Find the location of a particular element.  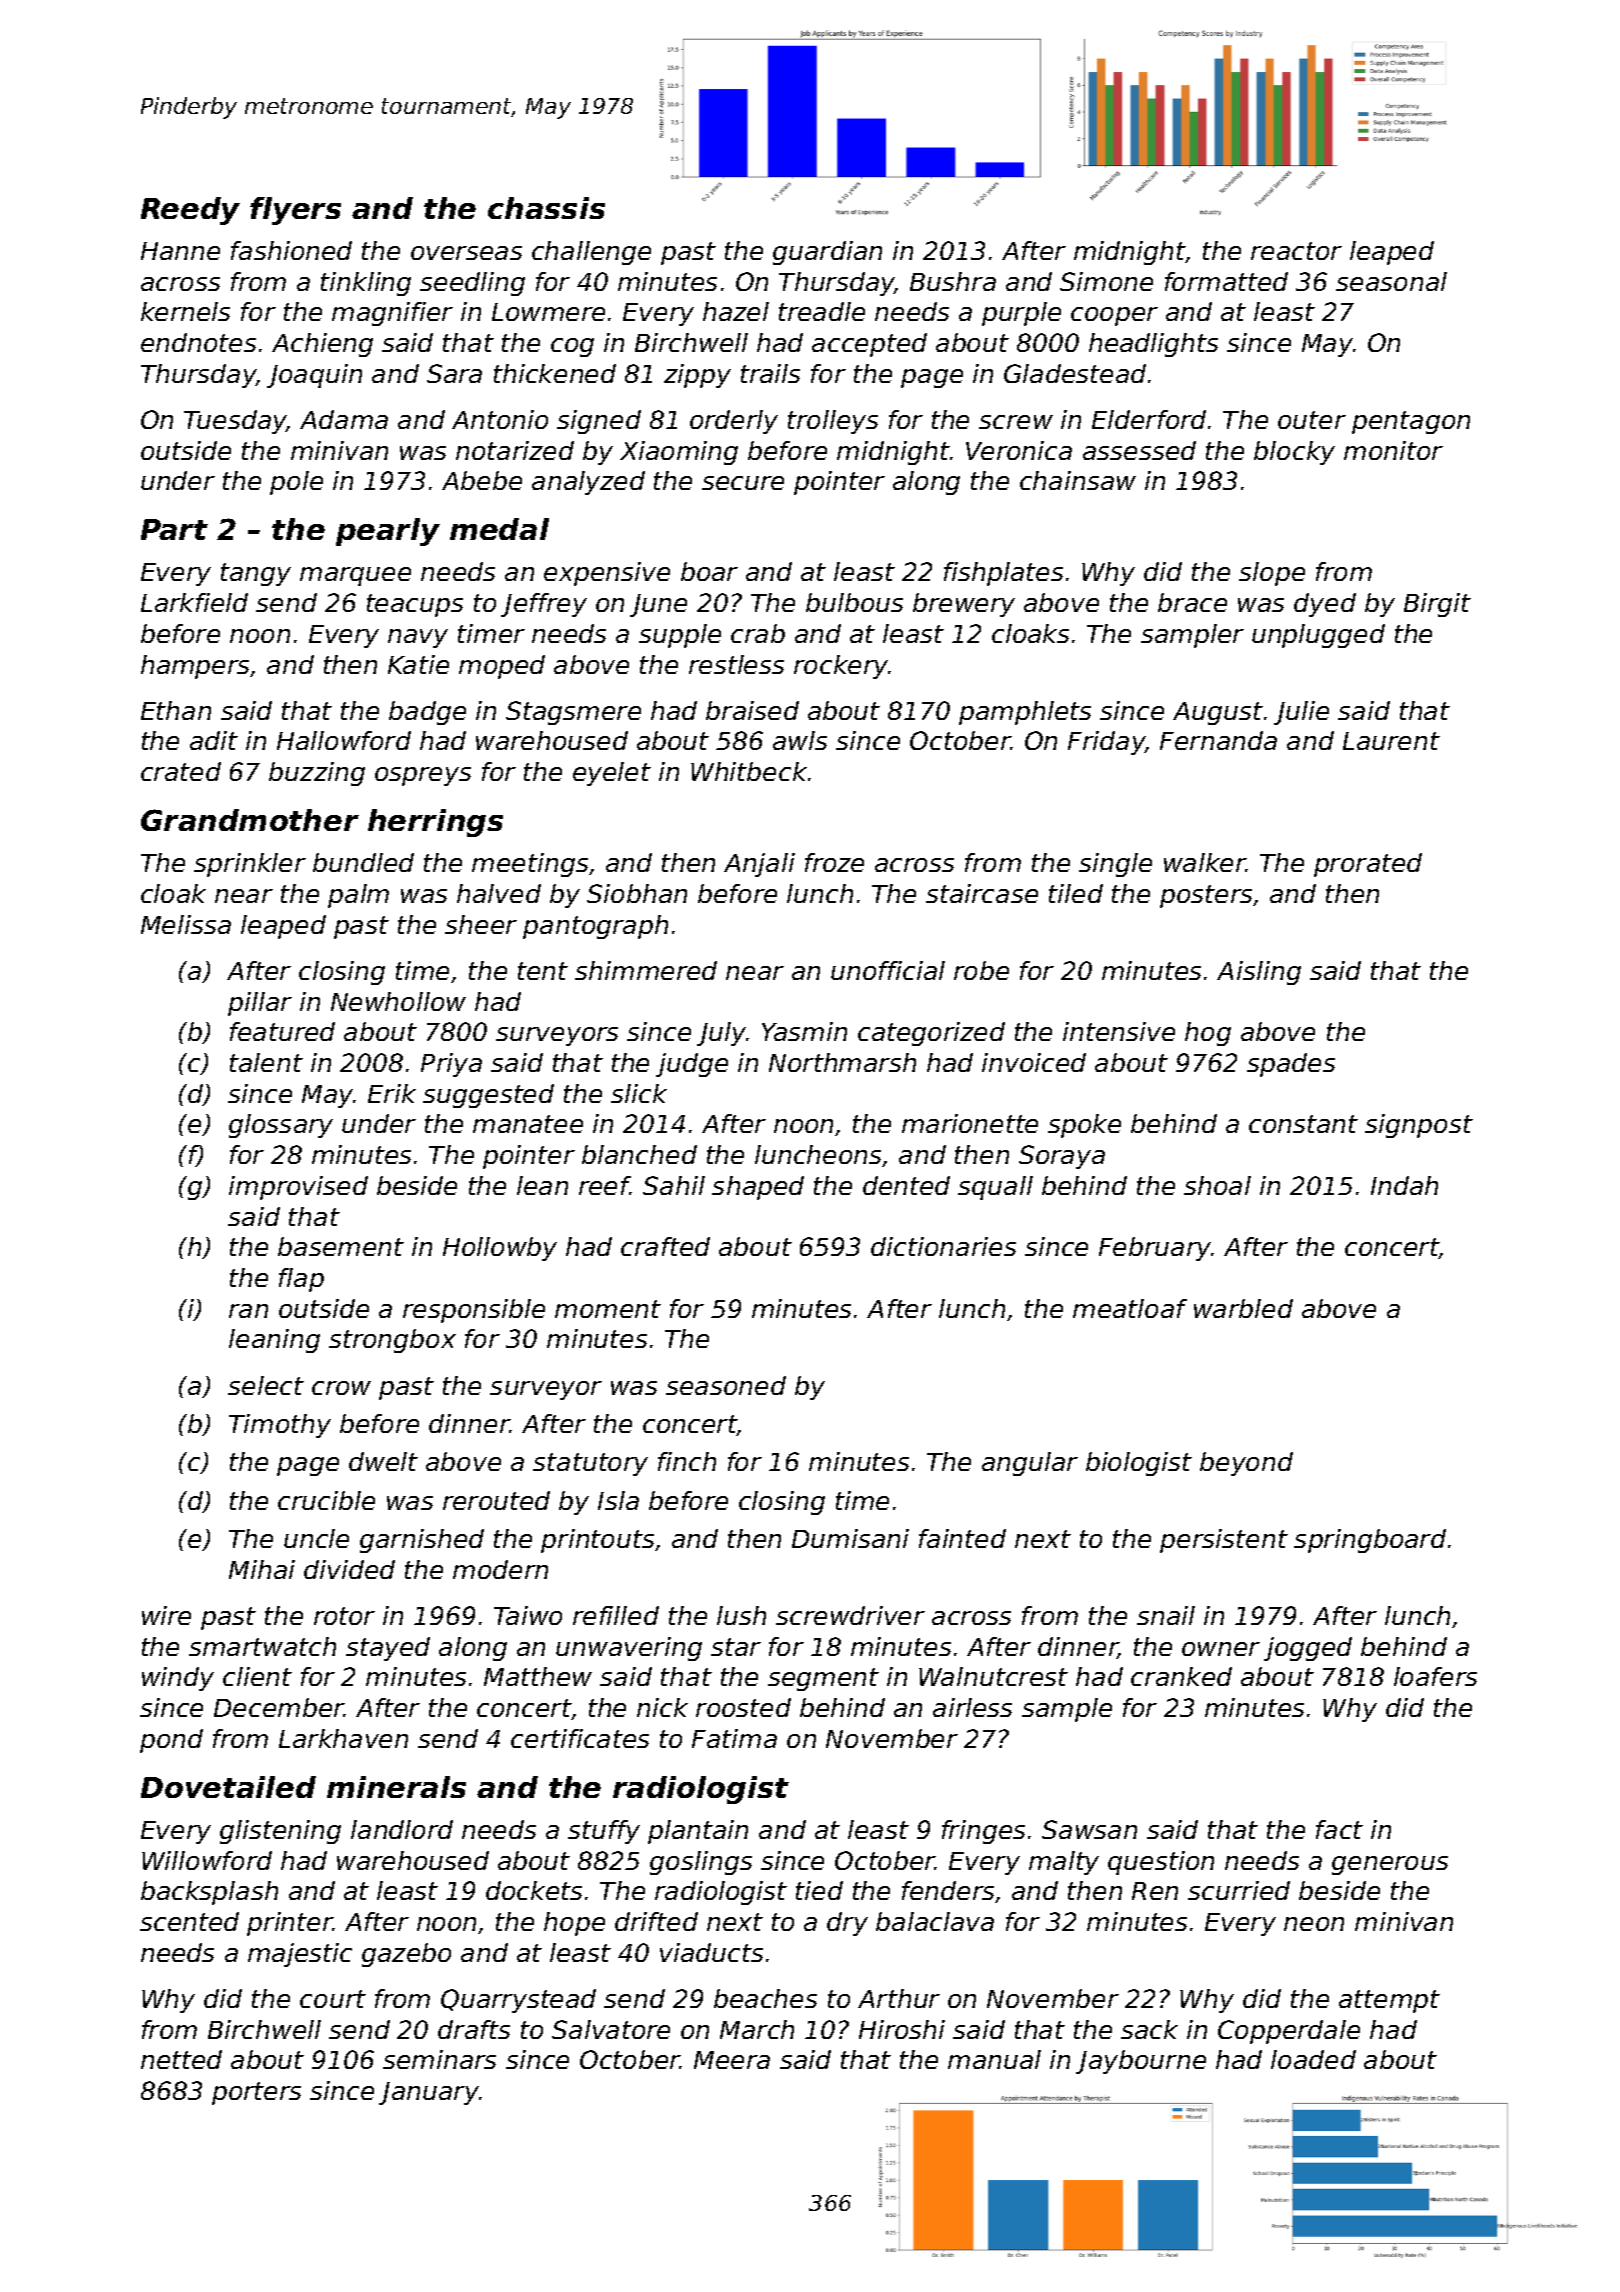

talent is located at coordinates (266, 1062).
